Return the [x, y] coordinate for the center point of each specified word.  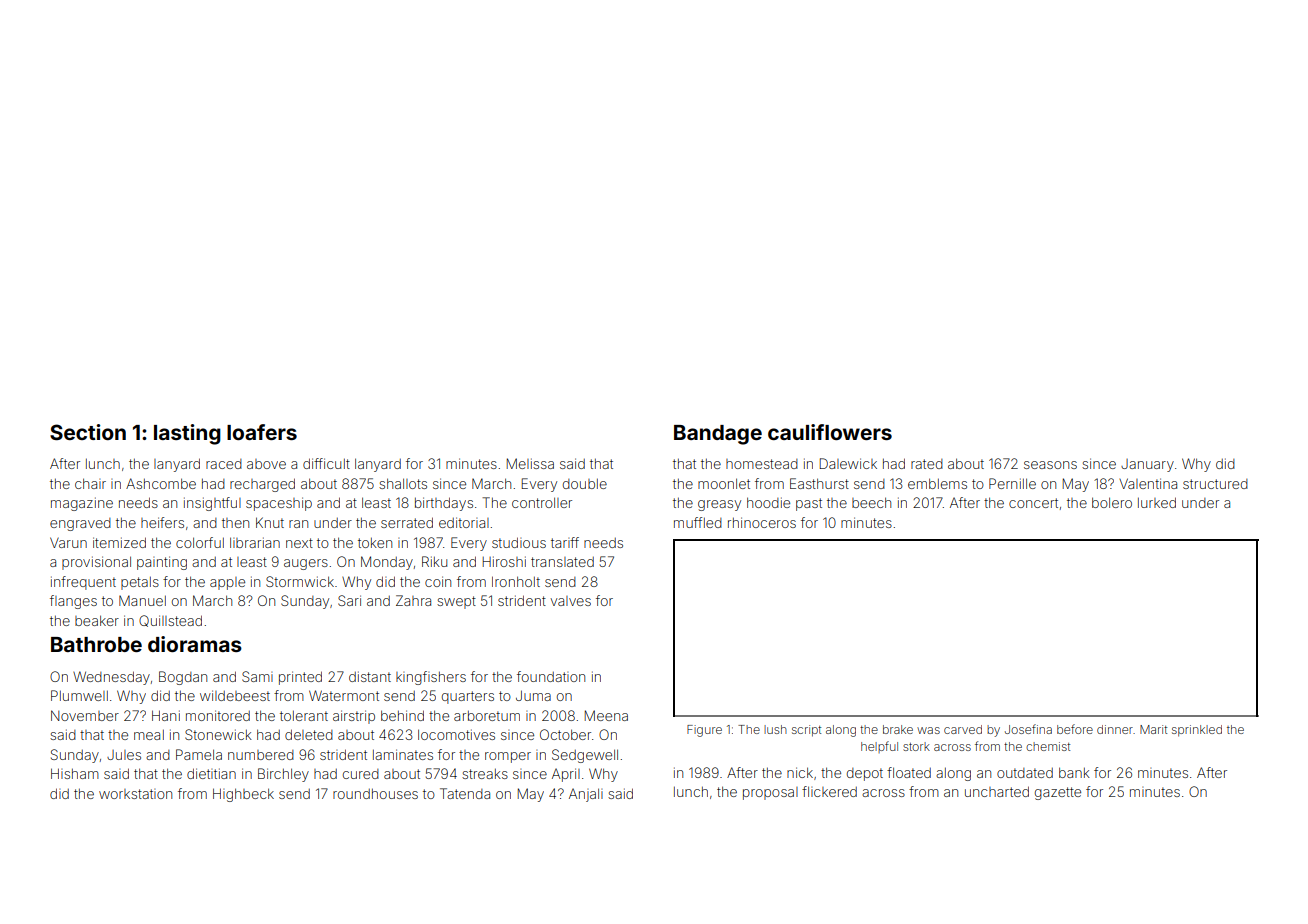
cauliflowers [830, 432]
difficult [326, 463]
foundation [551, 676]
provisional [96, 563]
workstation [135, 794]
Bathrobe [96, 644]
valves [570, 601]
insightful [212, 504]
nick [800, 772]
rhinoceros [762, 522]
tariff [565, 542]
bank [1074, 772]
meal [149, 734]
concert [1033, 503]
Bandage [718, 435]
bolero [1112, 502]
